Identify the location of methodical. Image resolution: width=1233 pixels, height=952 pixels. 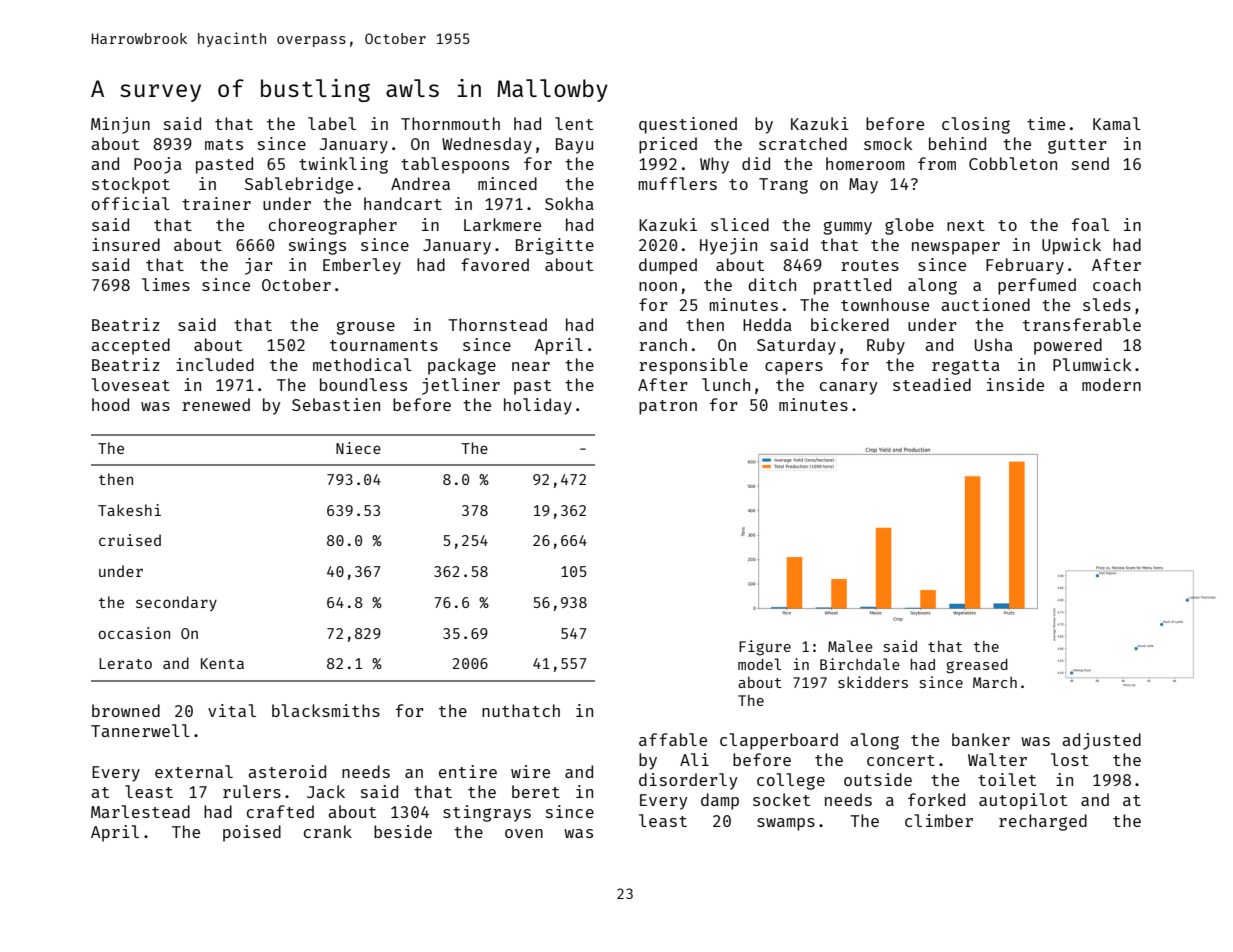
(362, 364).
